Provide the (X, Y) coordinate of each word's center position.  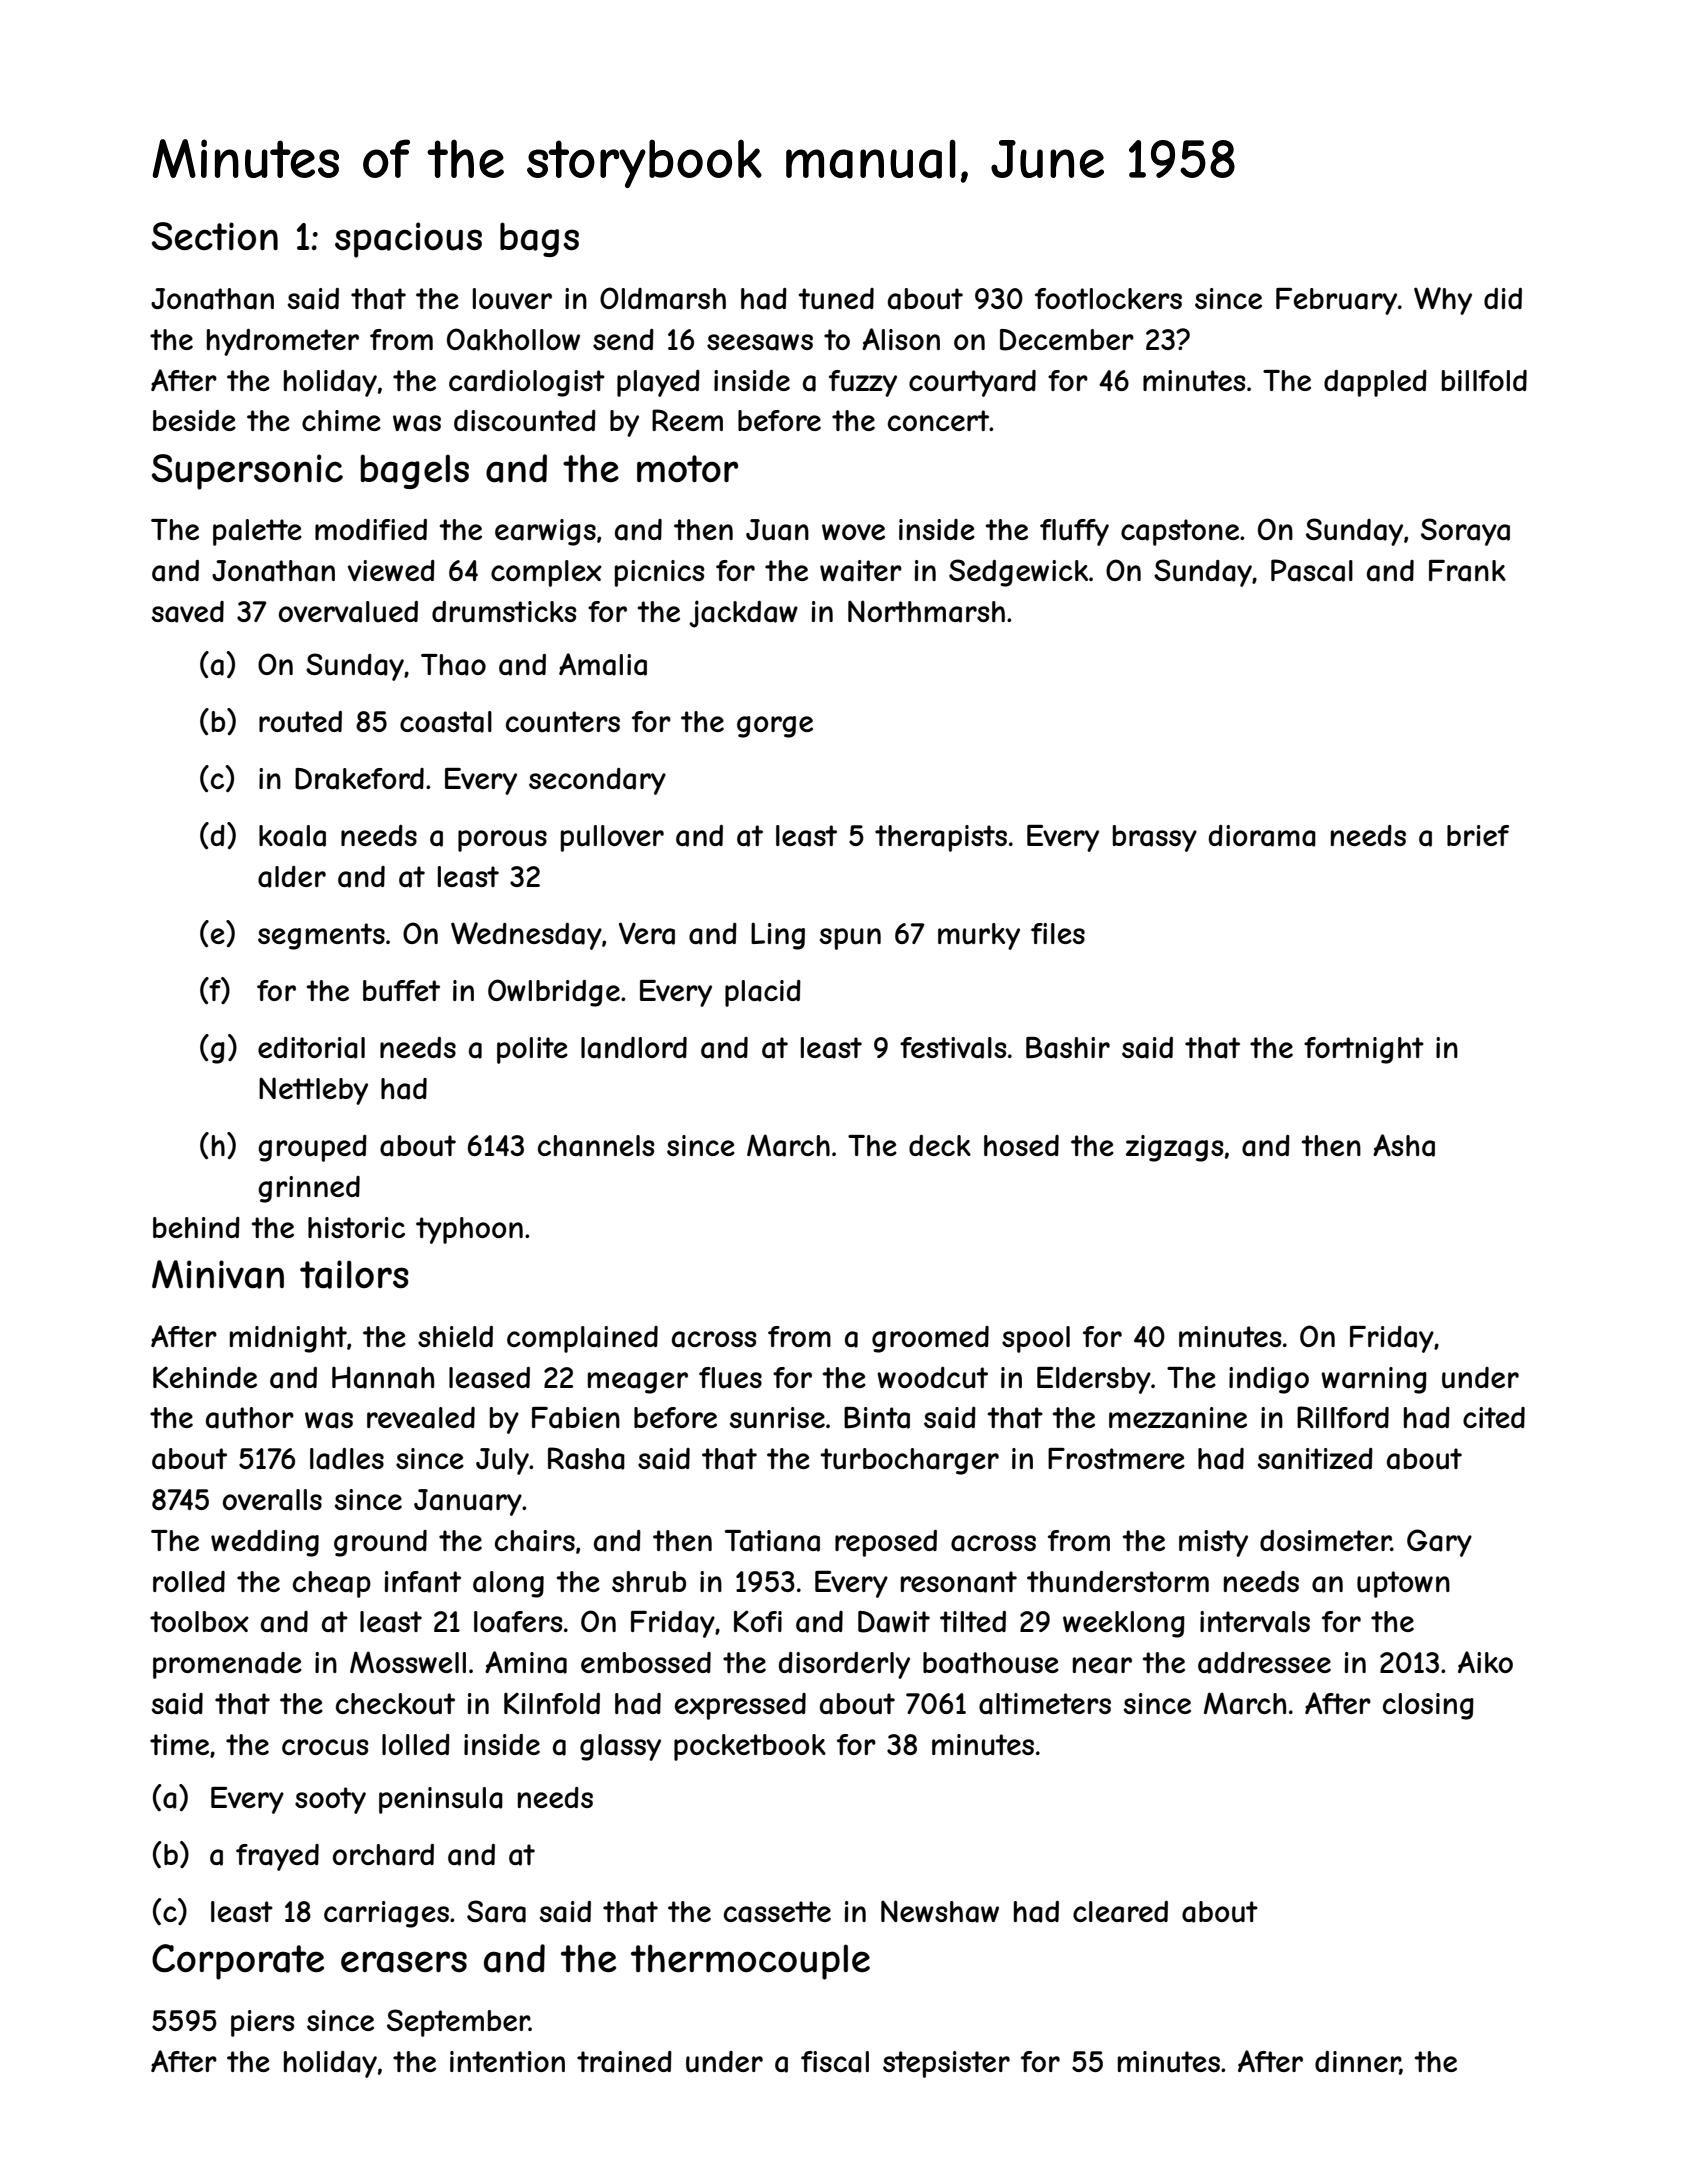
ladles (347, 1459)
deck (940, 1145)
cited (1494, 1417)
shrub (649, 1582)
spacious (408, 240)
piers (263, 2023)
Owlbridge (554, 993)
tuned (836, 299)
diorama (1262, 836)
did (1503, 298)
